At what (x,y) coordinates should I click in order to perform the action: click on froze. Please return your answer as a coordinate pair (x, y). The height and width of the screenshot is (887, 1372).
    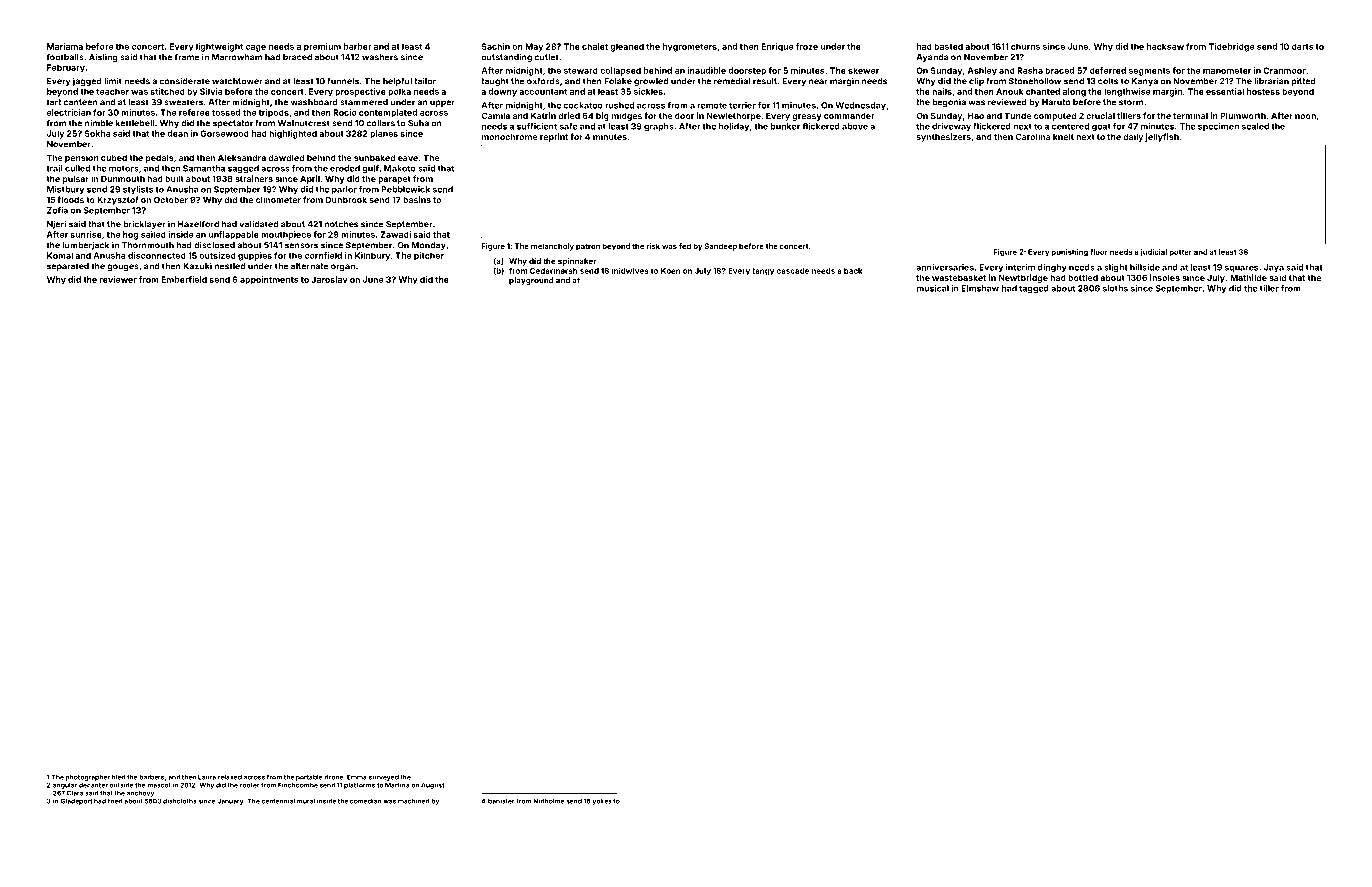
    Looking at the image, I should click on (807, 46).
